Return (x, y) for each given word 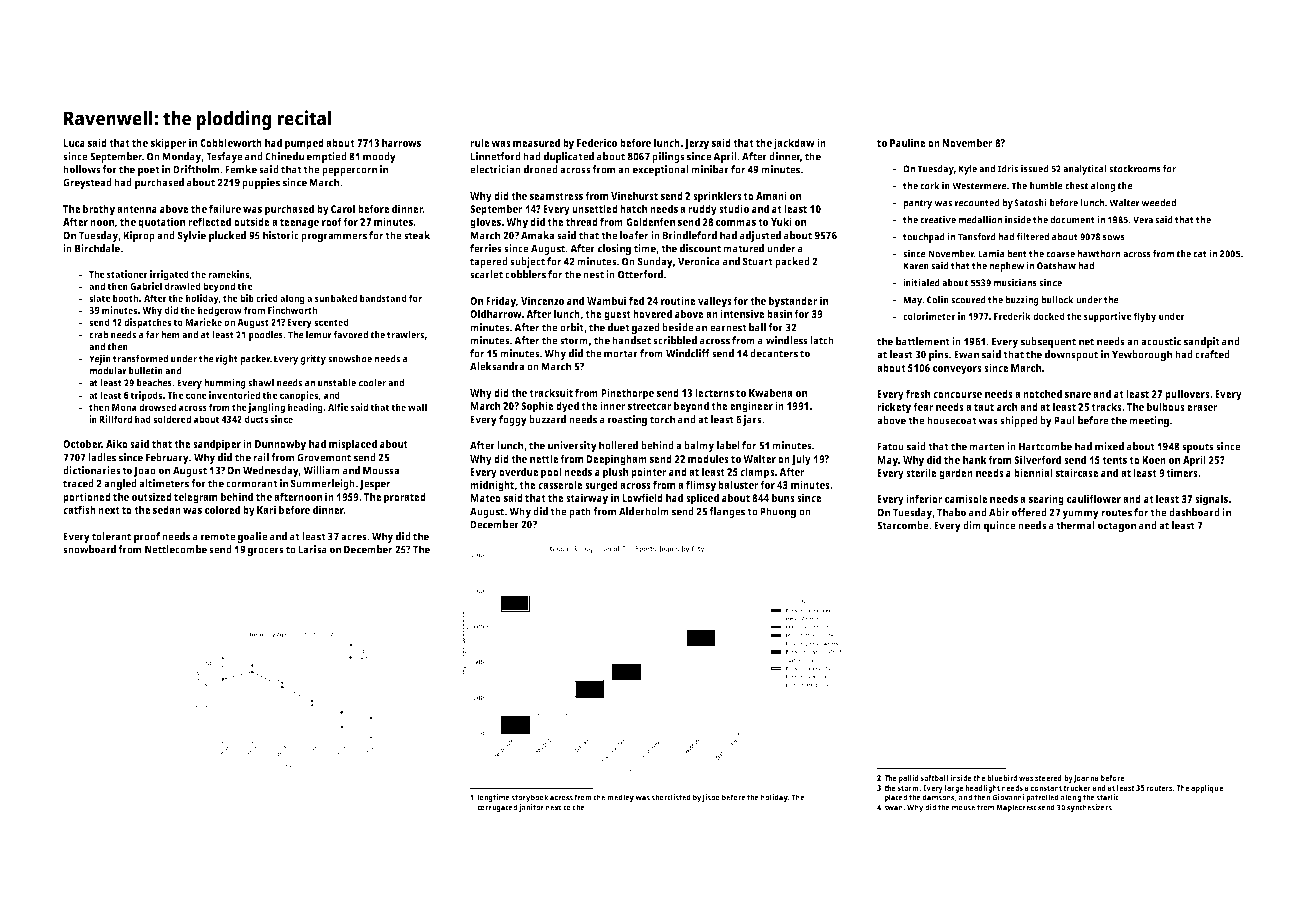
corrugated (497, 808)
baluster (738, 484)
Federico (597, 142)
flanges (727, 512)
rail (261, 457)
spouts (1198, 448)
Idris (1008, 168)
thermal (1075, 525)
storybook (530, 798)
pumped (304, 144)
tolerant (111, 536)
